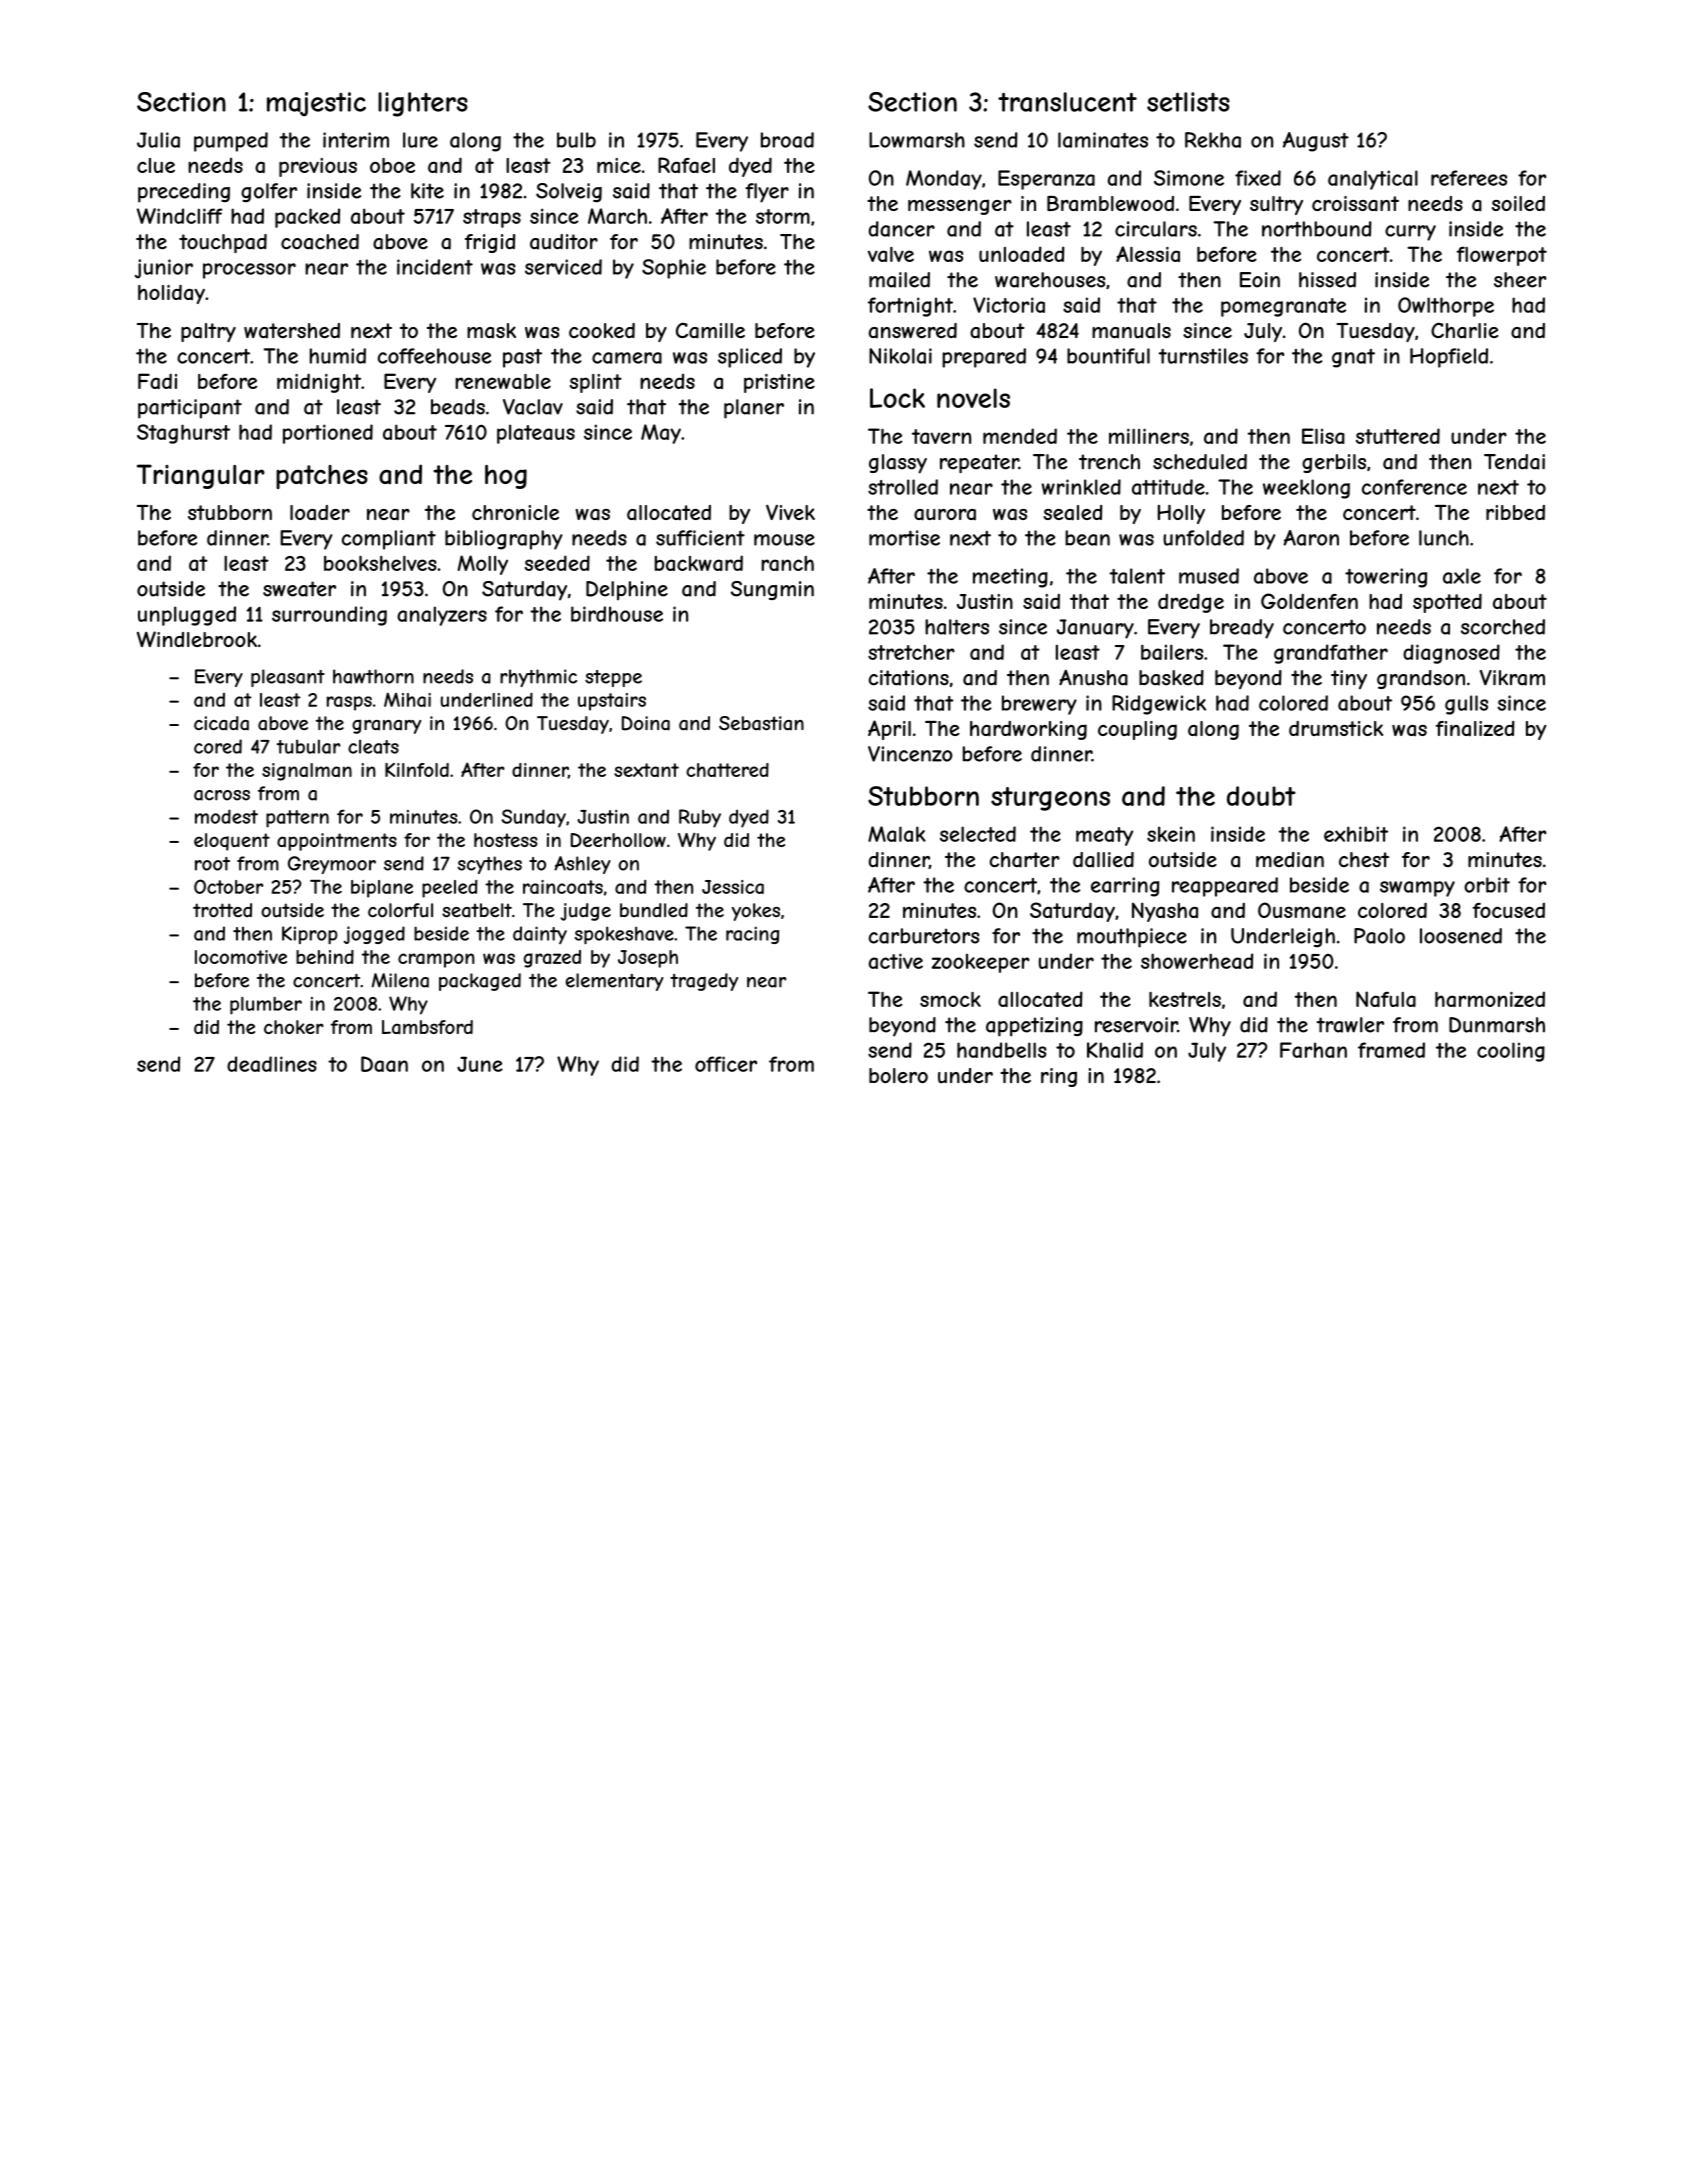  Describe the element at coordinates (480, 982) in the page. I see `packaged` at that location.
